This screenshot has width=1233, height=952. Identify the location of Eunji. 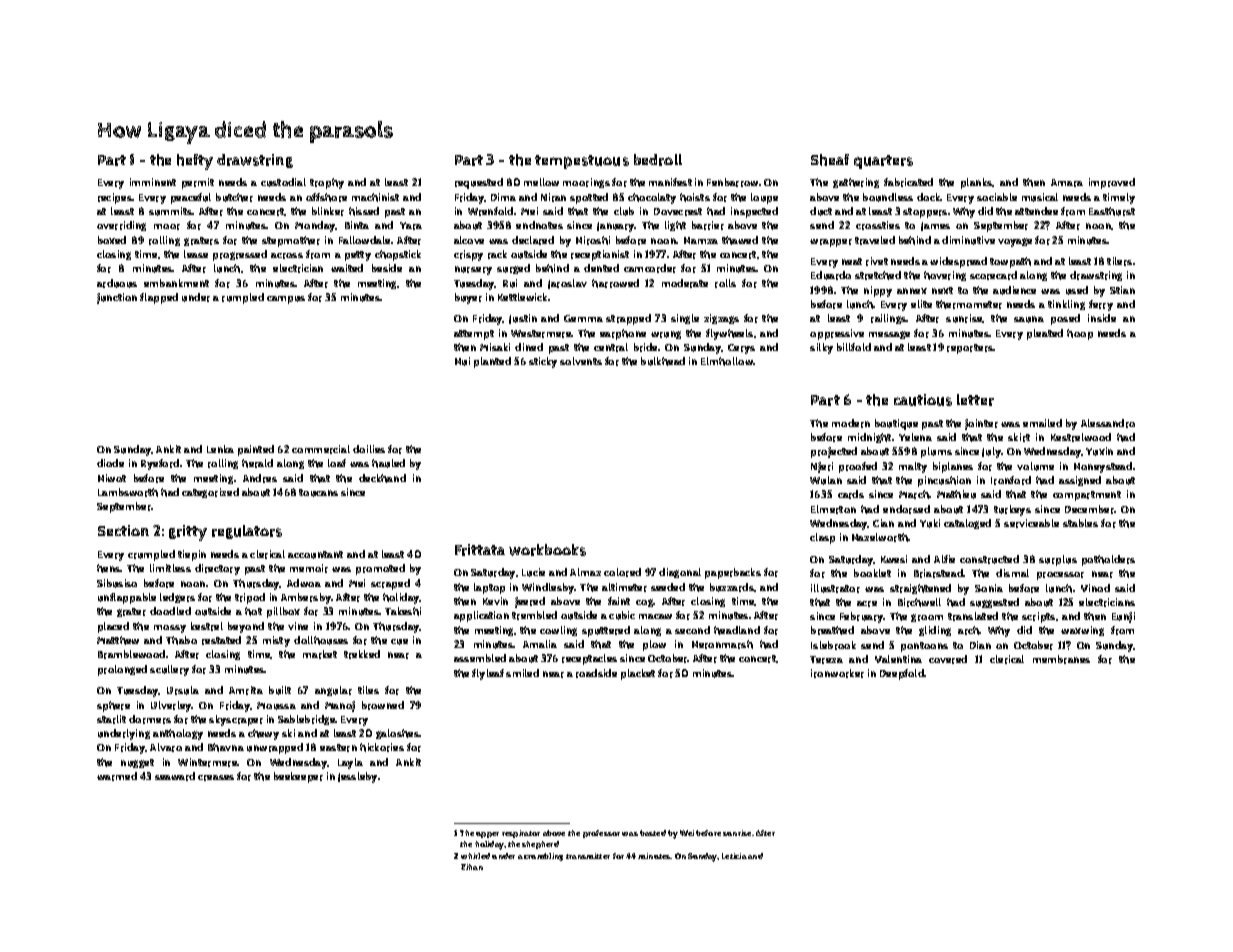
(1123, 617).
